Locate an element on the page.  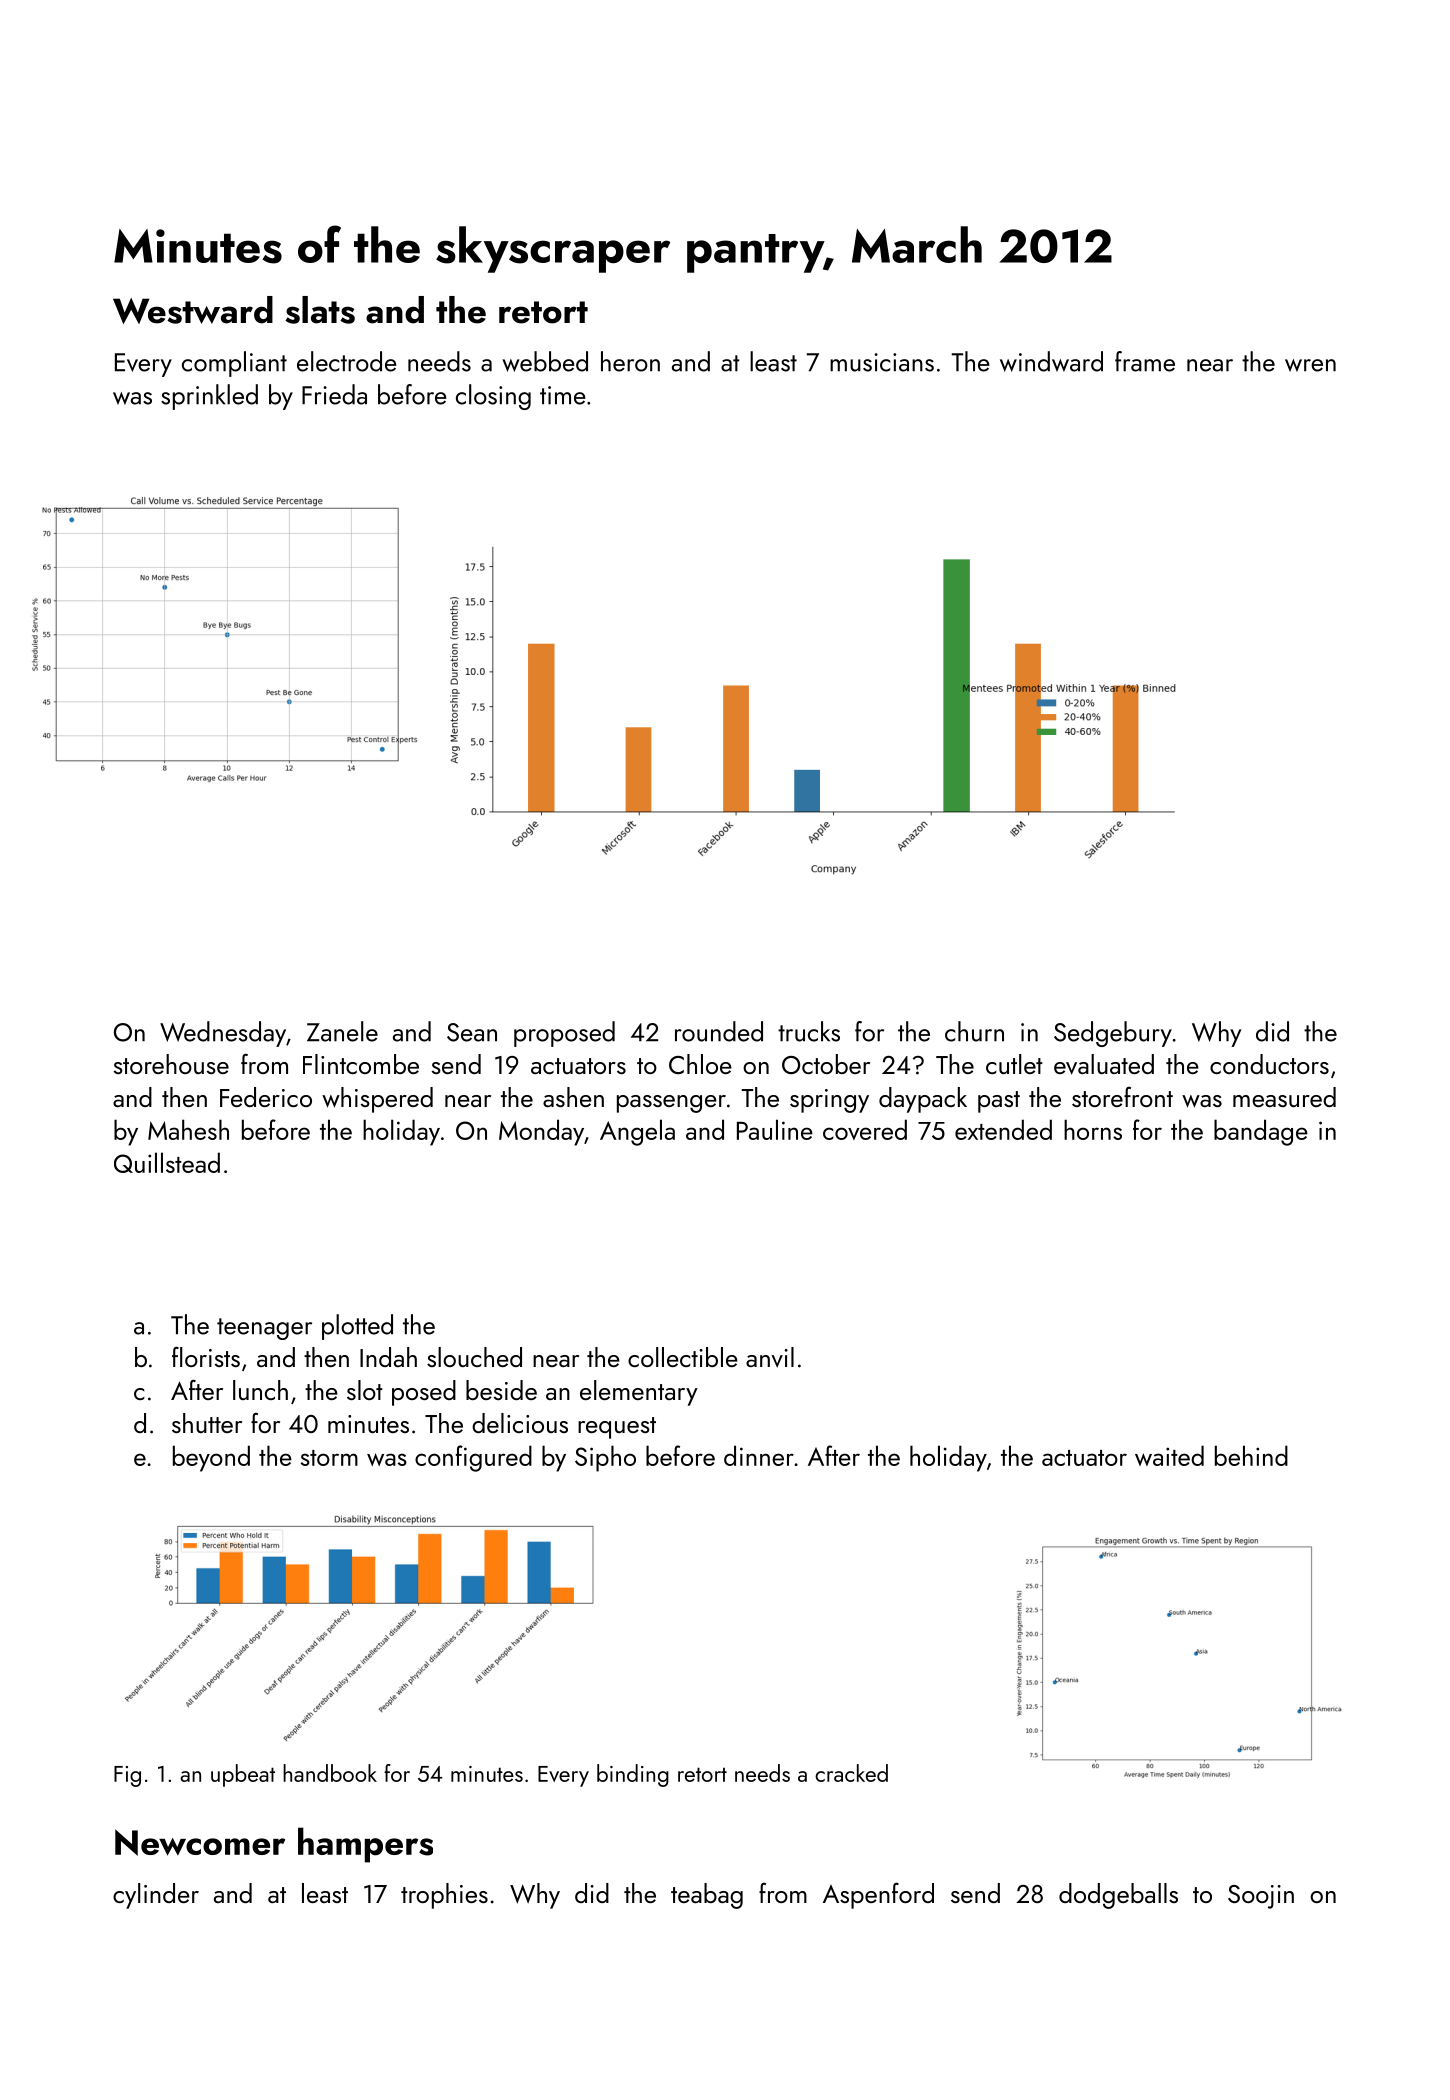
Westward is located at coordinates (193, 310).
